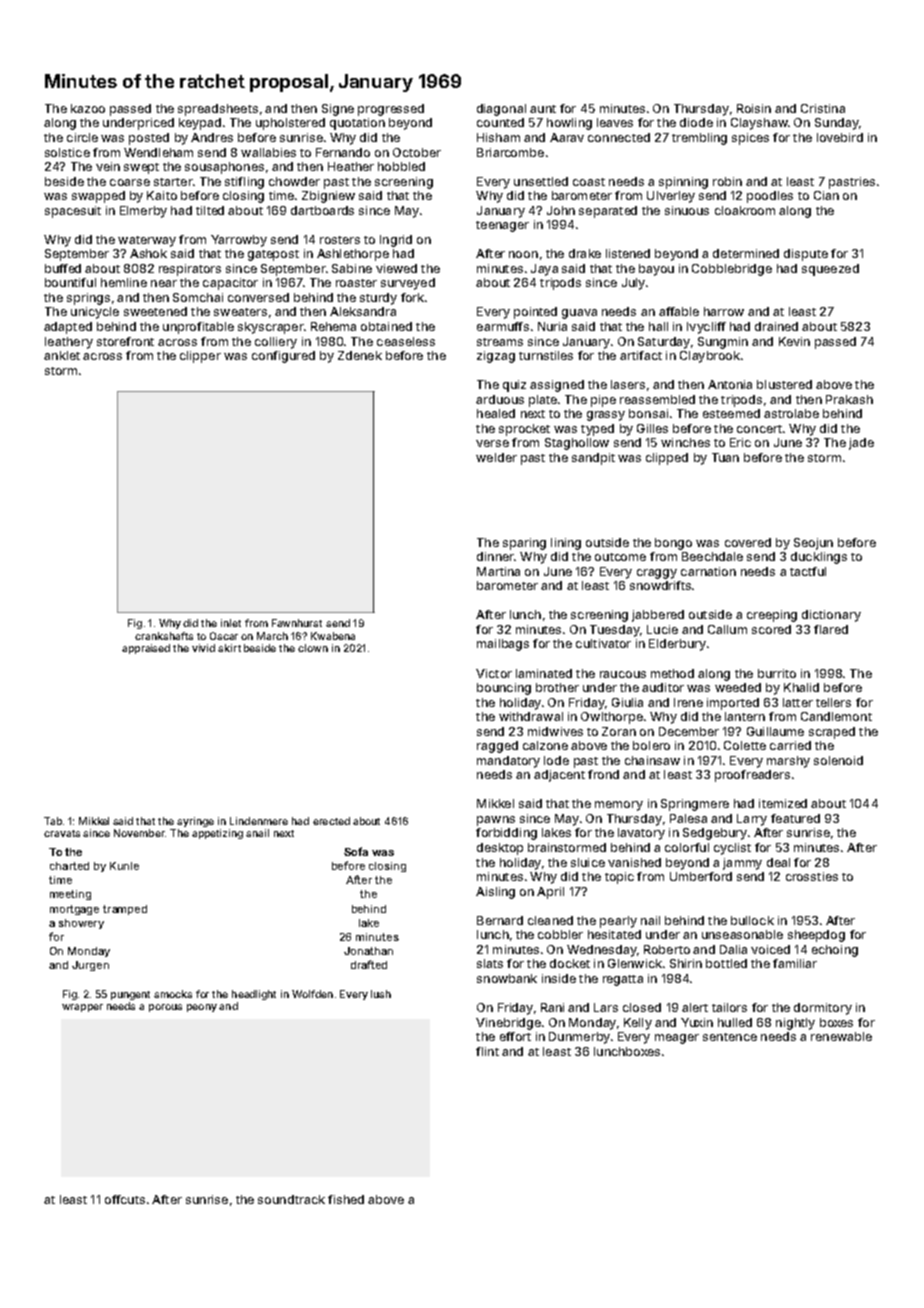  Describe the element at coordinates (501, 110) in the document. I see `diagonal` at that location.
